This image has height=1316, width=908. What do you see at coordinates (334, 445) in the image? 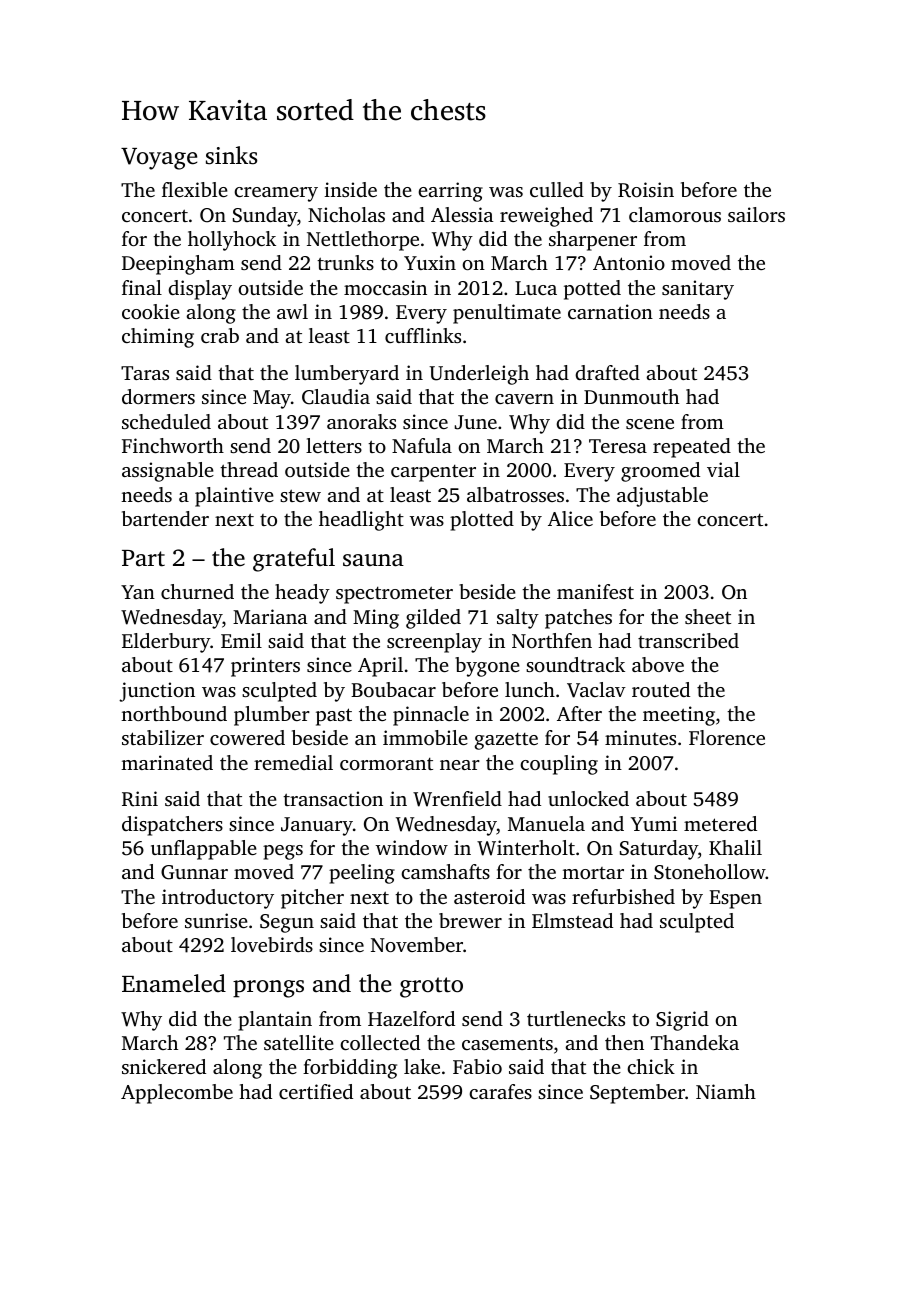
I see `letters` at bounding box center [334, 445].
